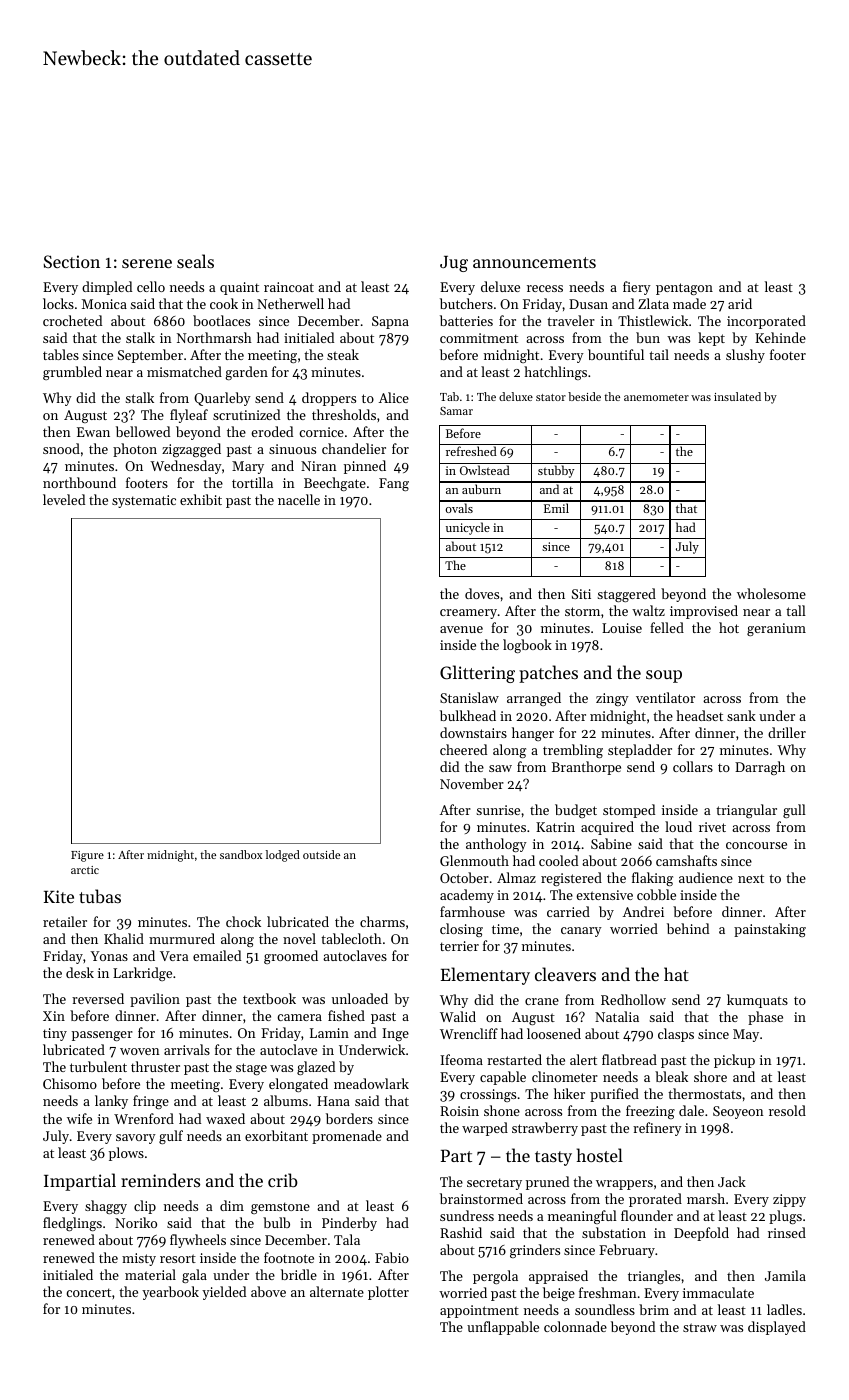 The image size is (849, 1400). What do you see at coordinates (170, 1293) in the screenshot?
I see `yearbook` at bounding box center [170, 1293].
